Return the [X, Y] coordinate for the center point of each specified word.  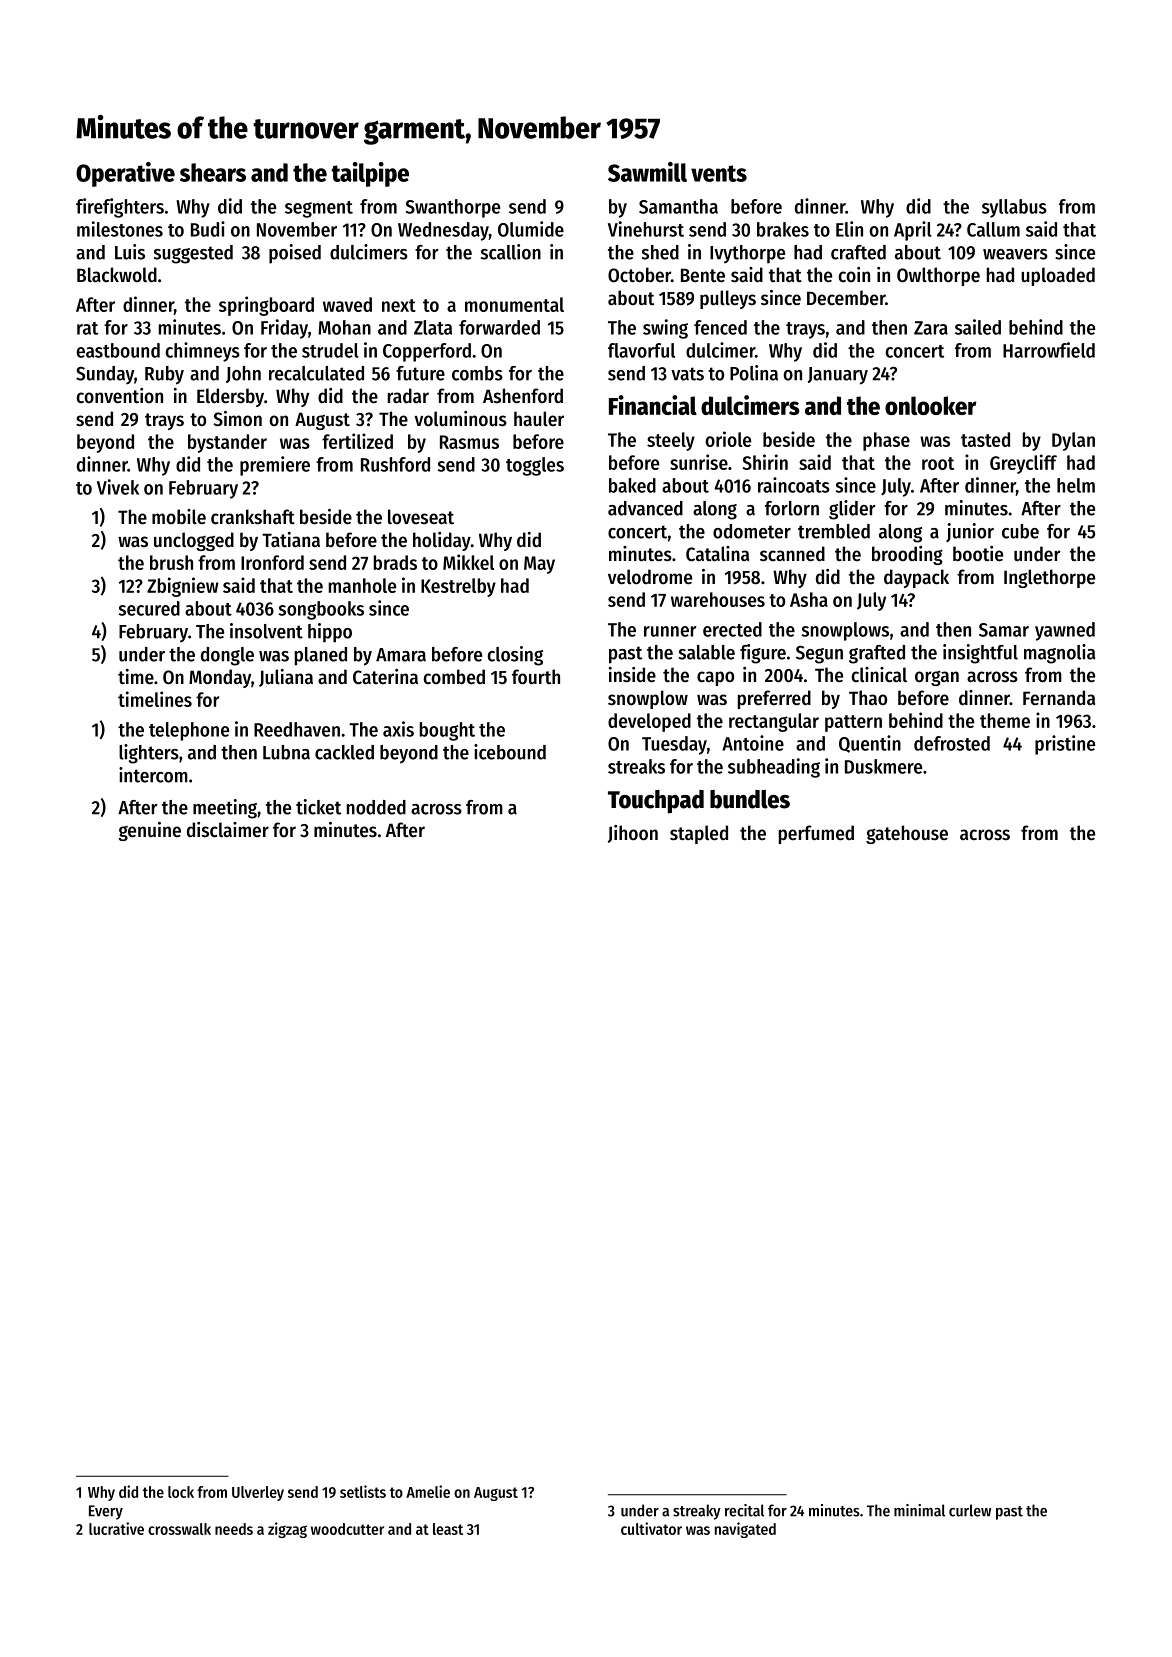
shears [213, 172]
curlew [970, 1510]
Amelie [428, 1491]
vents [719, 173]
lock [181, 1492]
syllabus [1014, 208]
